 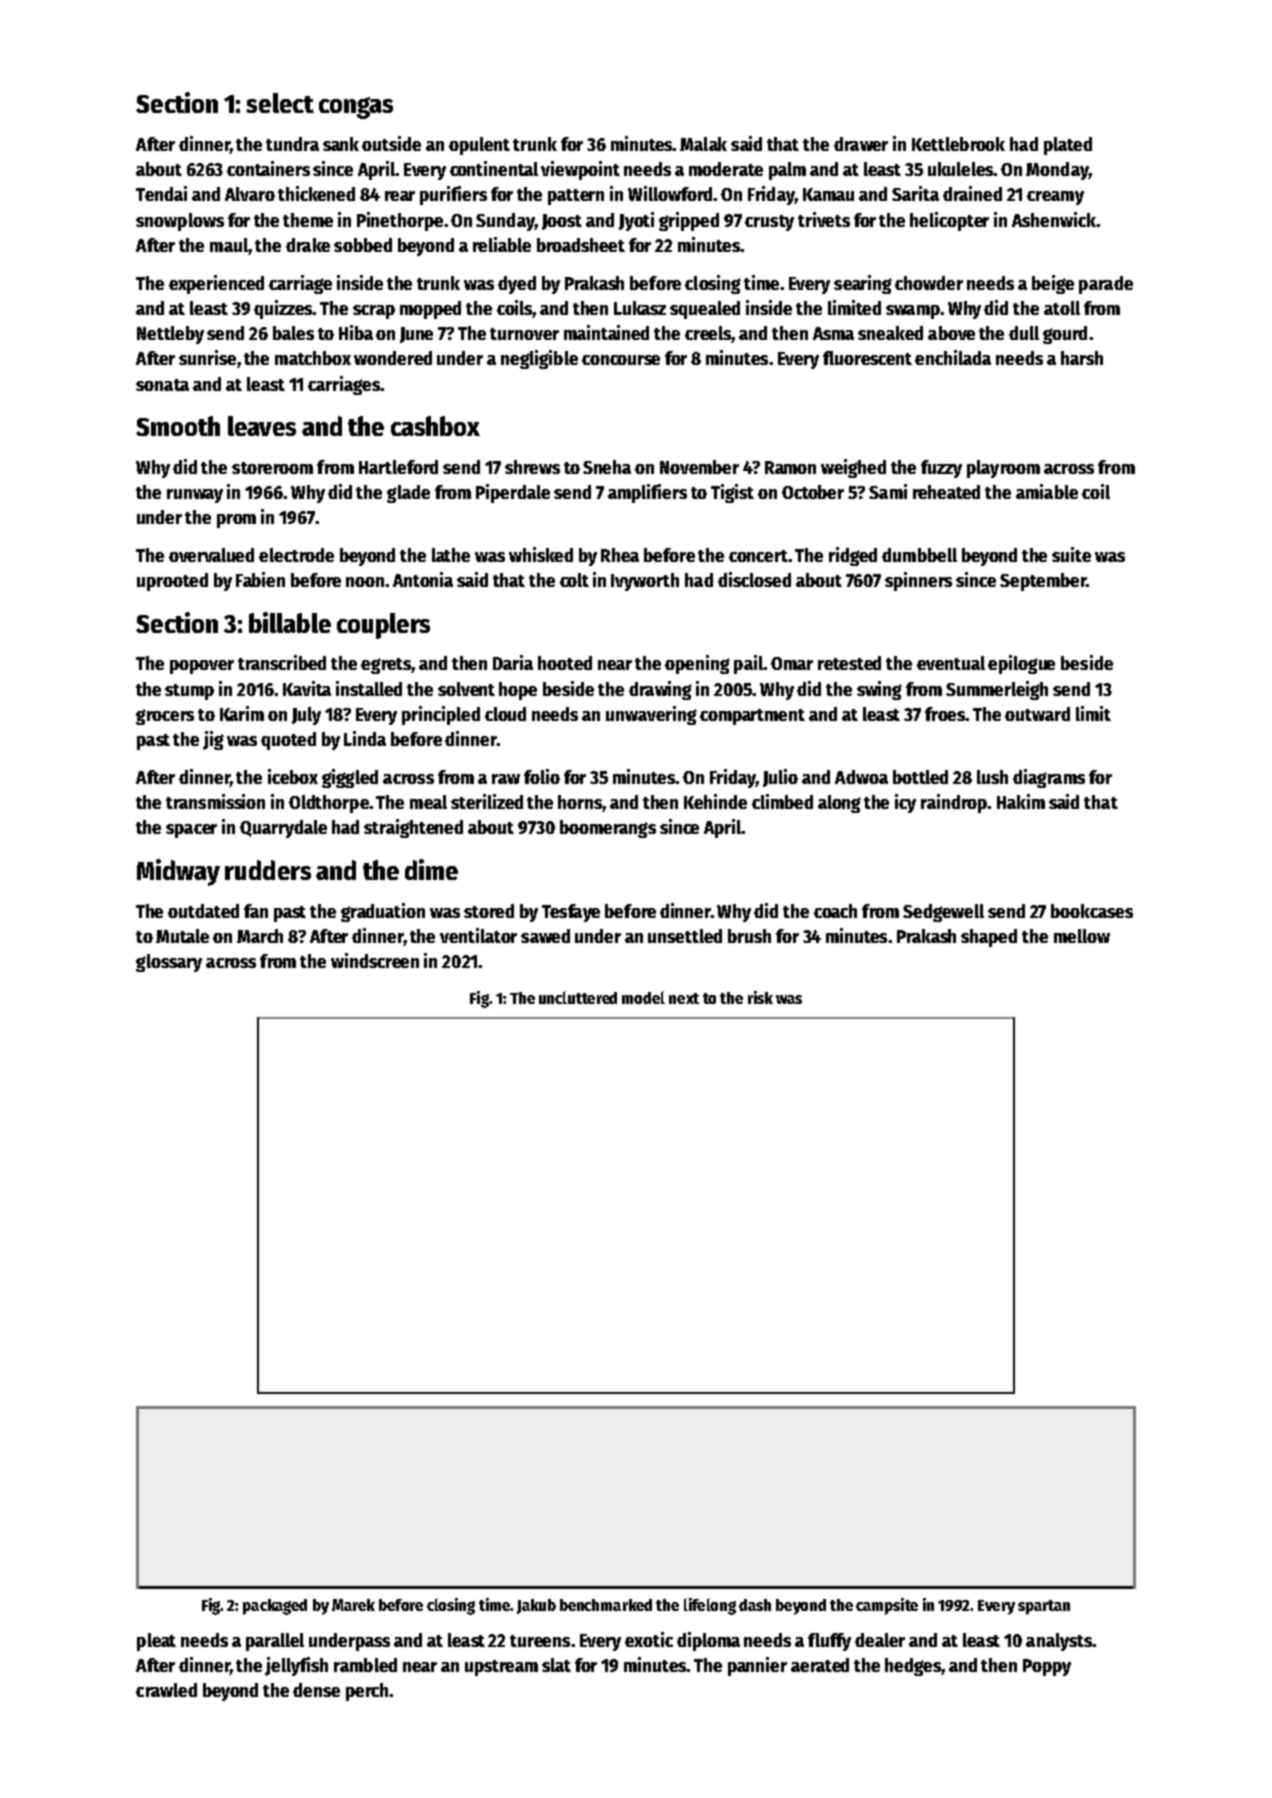 I want to click on Malak, so click(x=703, y=144).
